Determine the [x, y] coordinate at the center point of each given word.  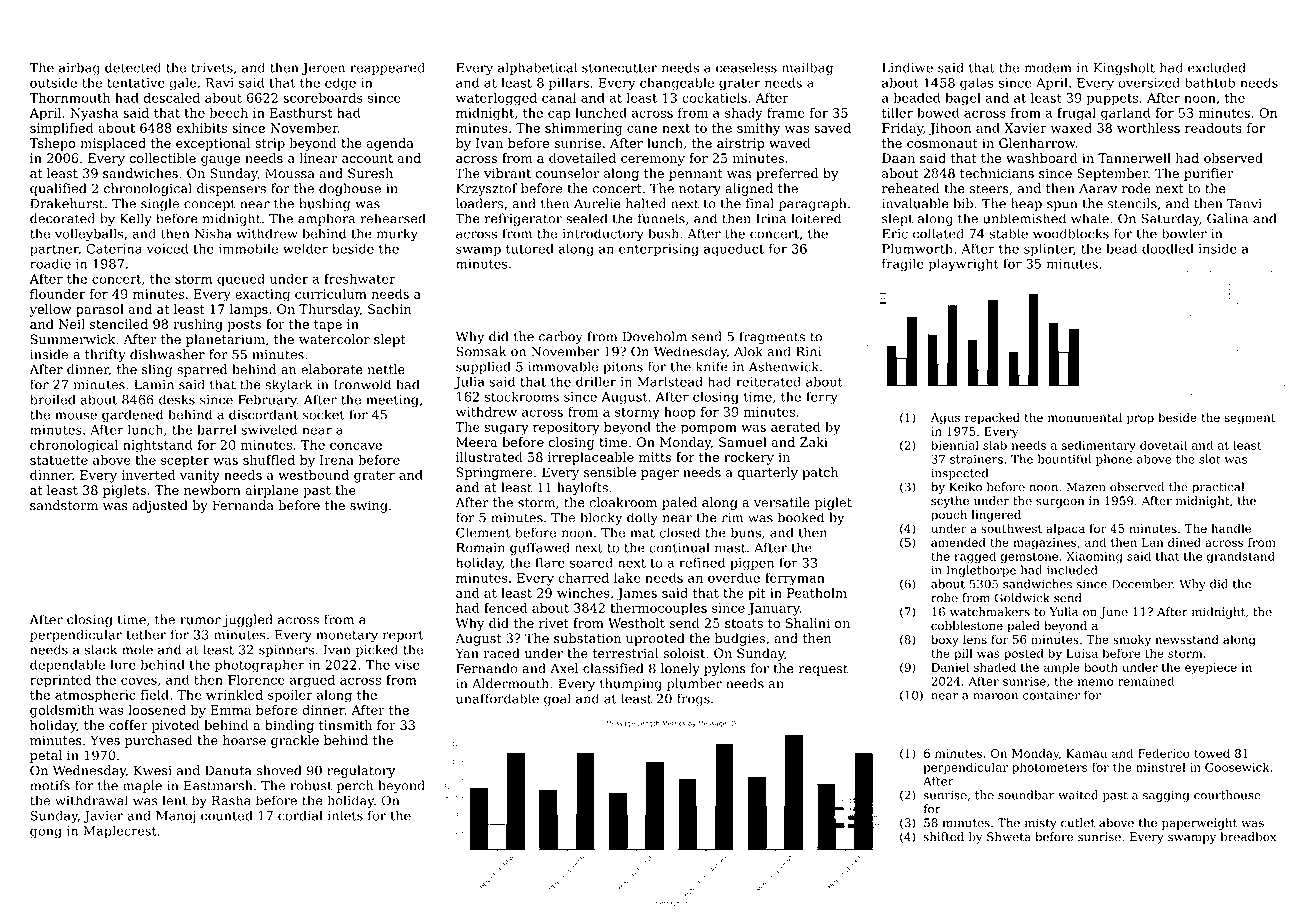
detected [133, 67]
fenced [505, 608]
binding [289, 726]
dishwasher [167, 354]
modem [1048, 67]
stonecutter [619, 68]
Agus [945, 419]
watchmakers [990, 612]
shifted [944, 837]
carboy [561, 337]
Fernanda [243, 505]
